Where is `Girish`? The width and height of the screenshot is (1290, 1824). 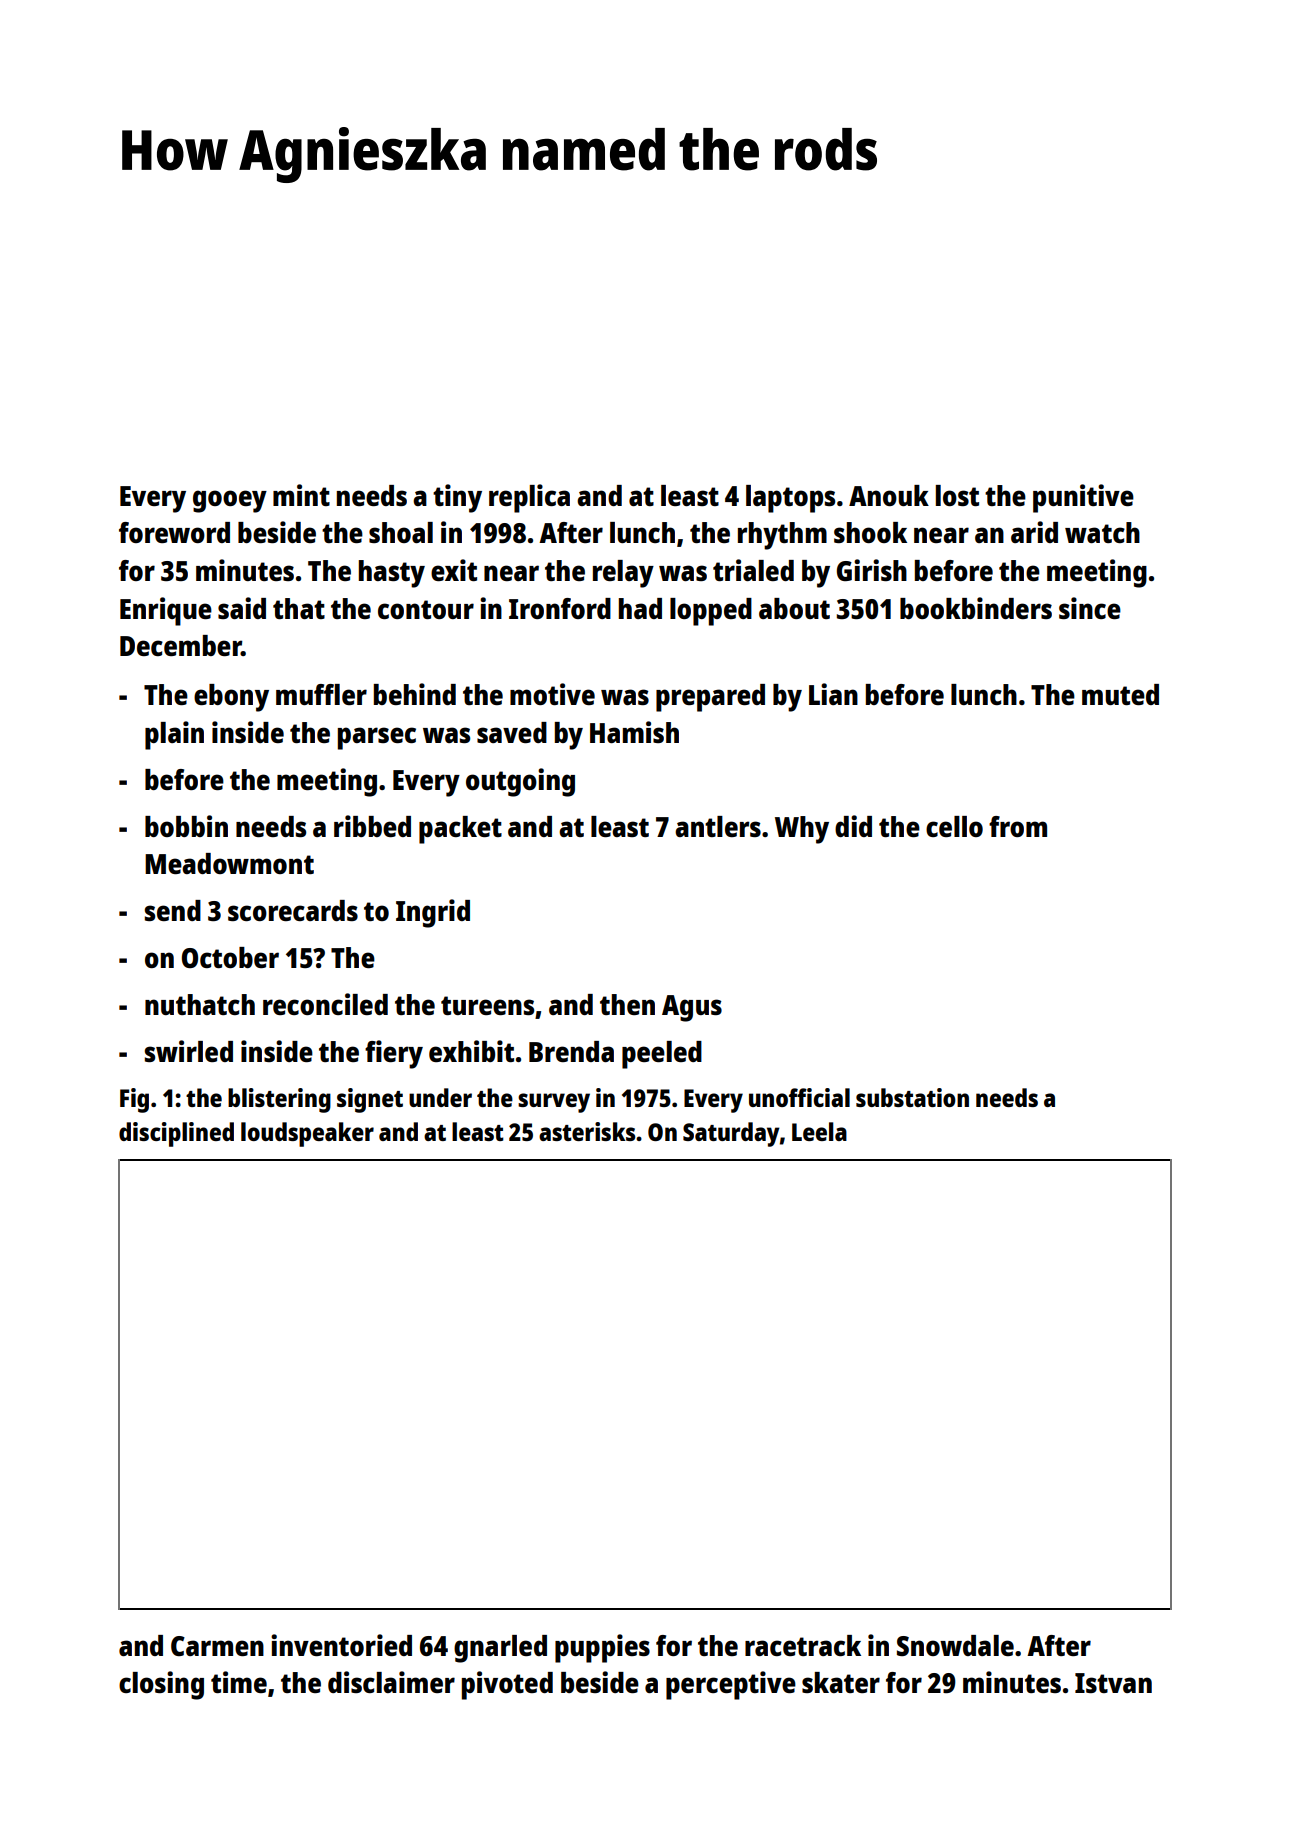
Girish is located at coordinates (872, 570).
